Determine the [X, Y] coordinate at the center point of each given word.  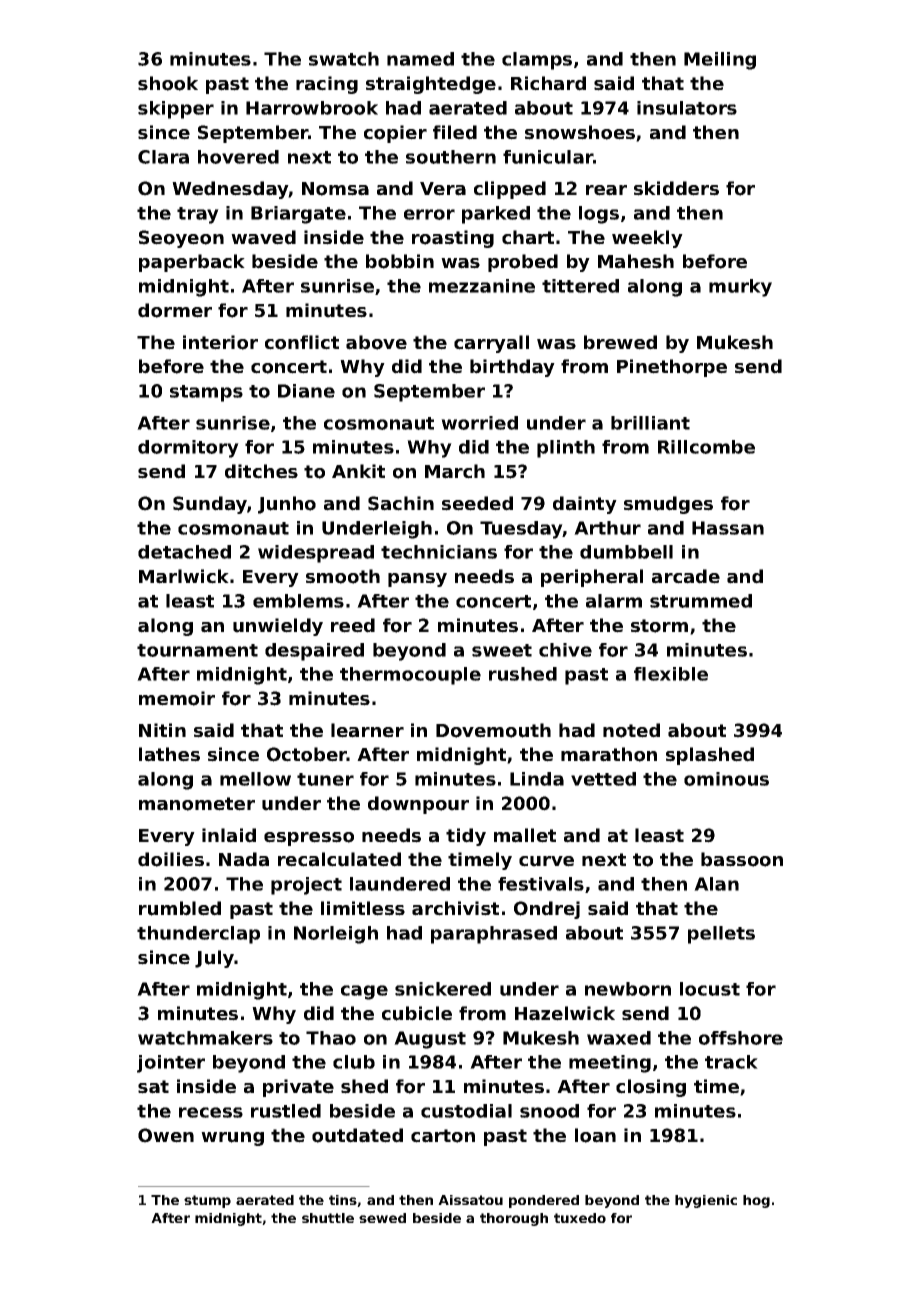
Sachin [401, 503]
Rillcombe [706, 447]
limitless [363, 908]
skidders [676, 188]
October [307, 754]
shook [168, 83]
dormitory [188, 449]
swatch [344, 59]
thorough [514, 1219]
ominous [726, 779]
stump [207, 1201]
